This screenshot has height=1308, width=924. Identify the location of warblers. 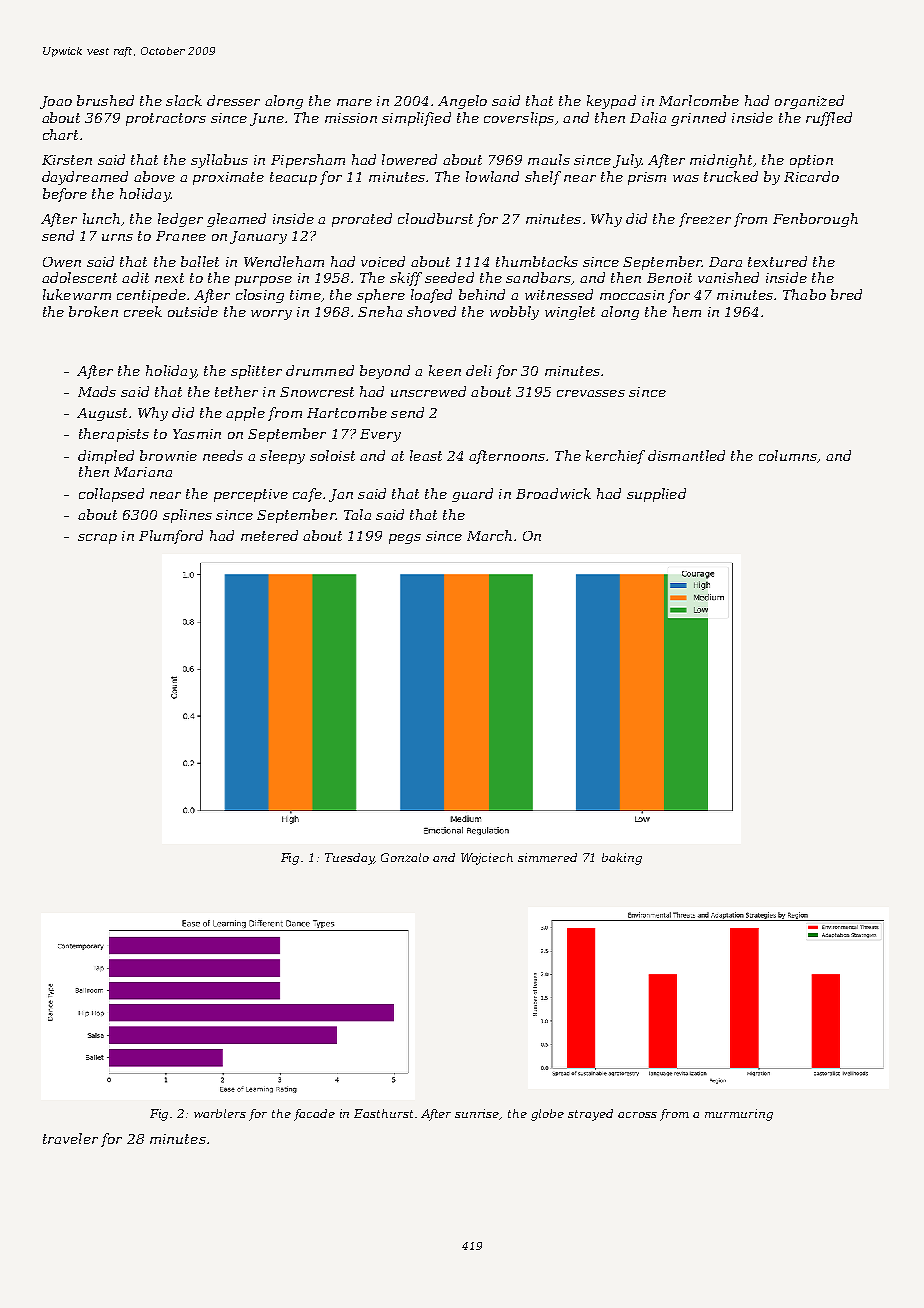
(220, 1113).
